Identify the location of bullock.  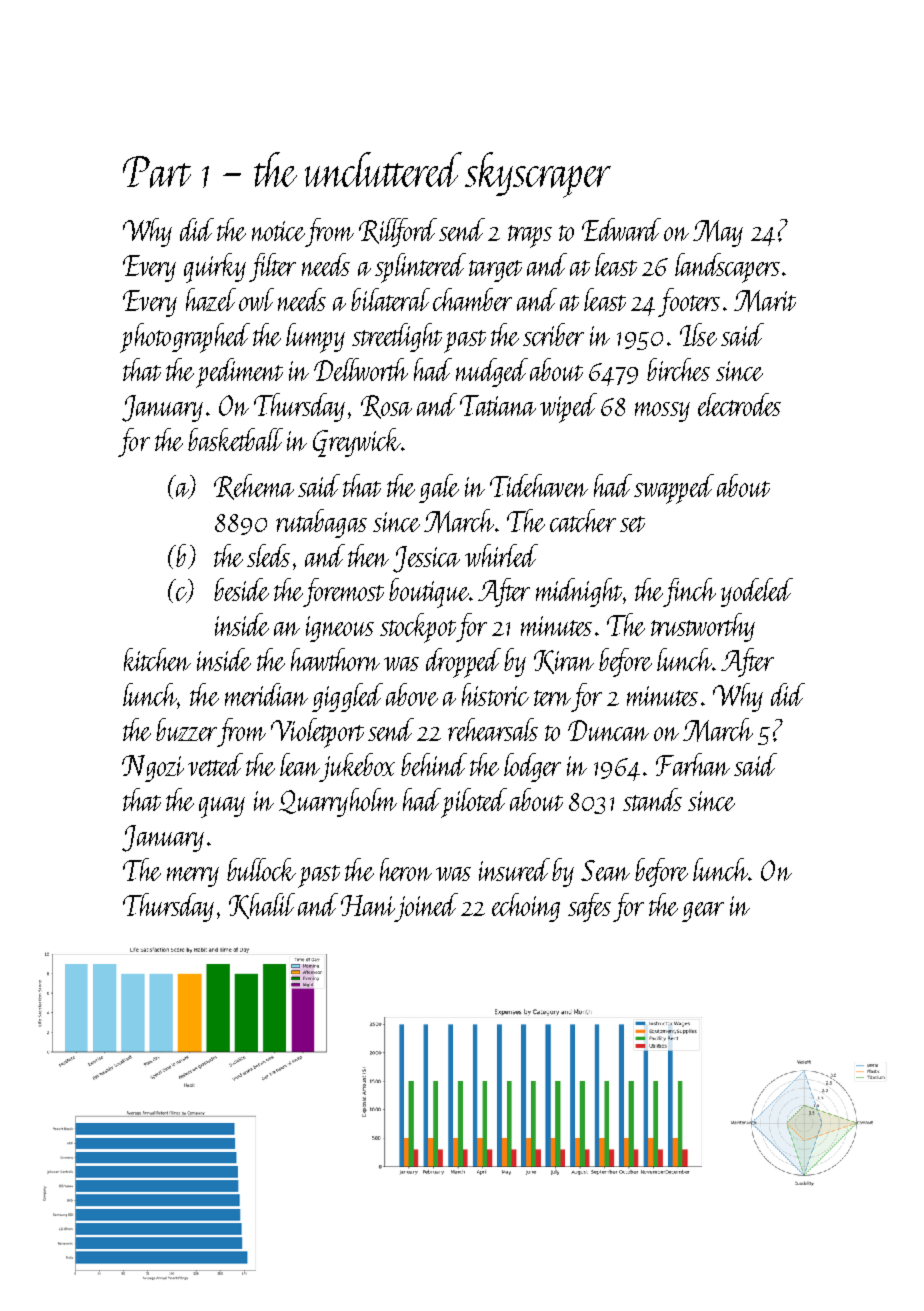
(261, 869).
